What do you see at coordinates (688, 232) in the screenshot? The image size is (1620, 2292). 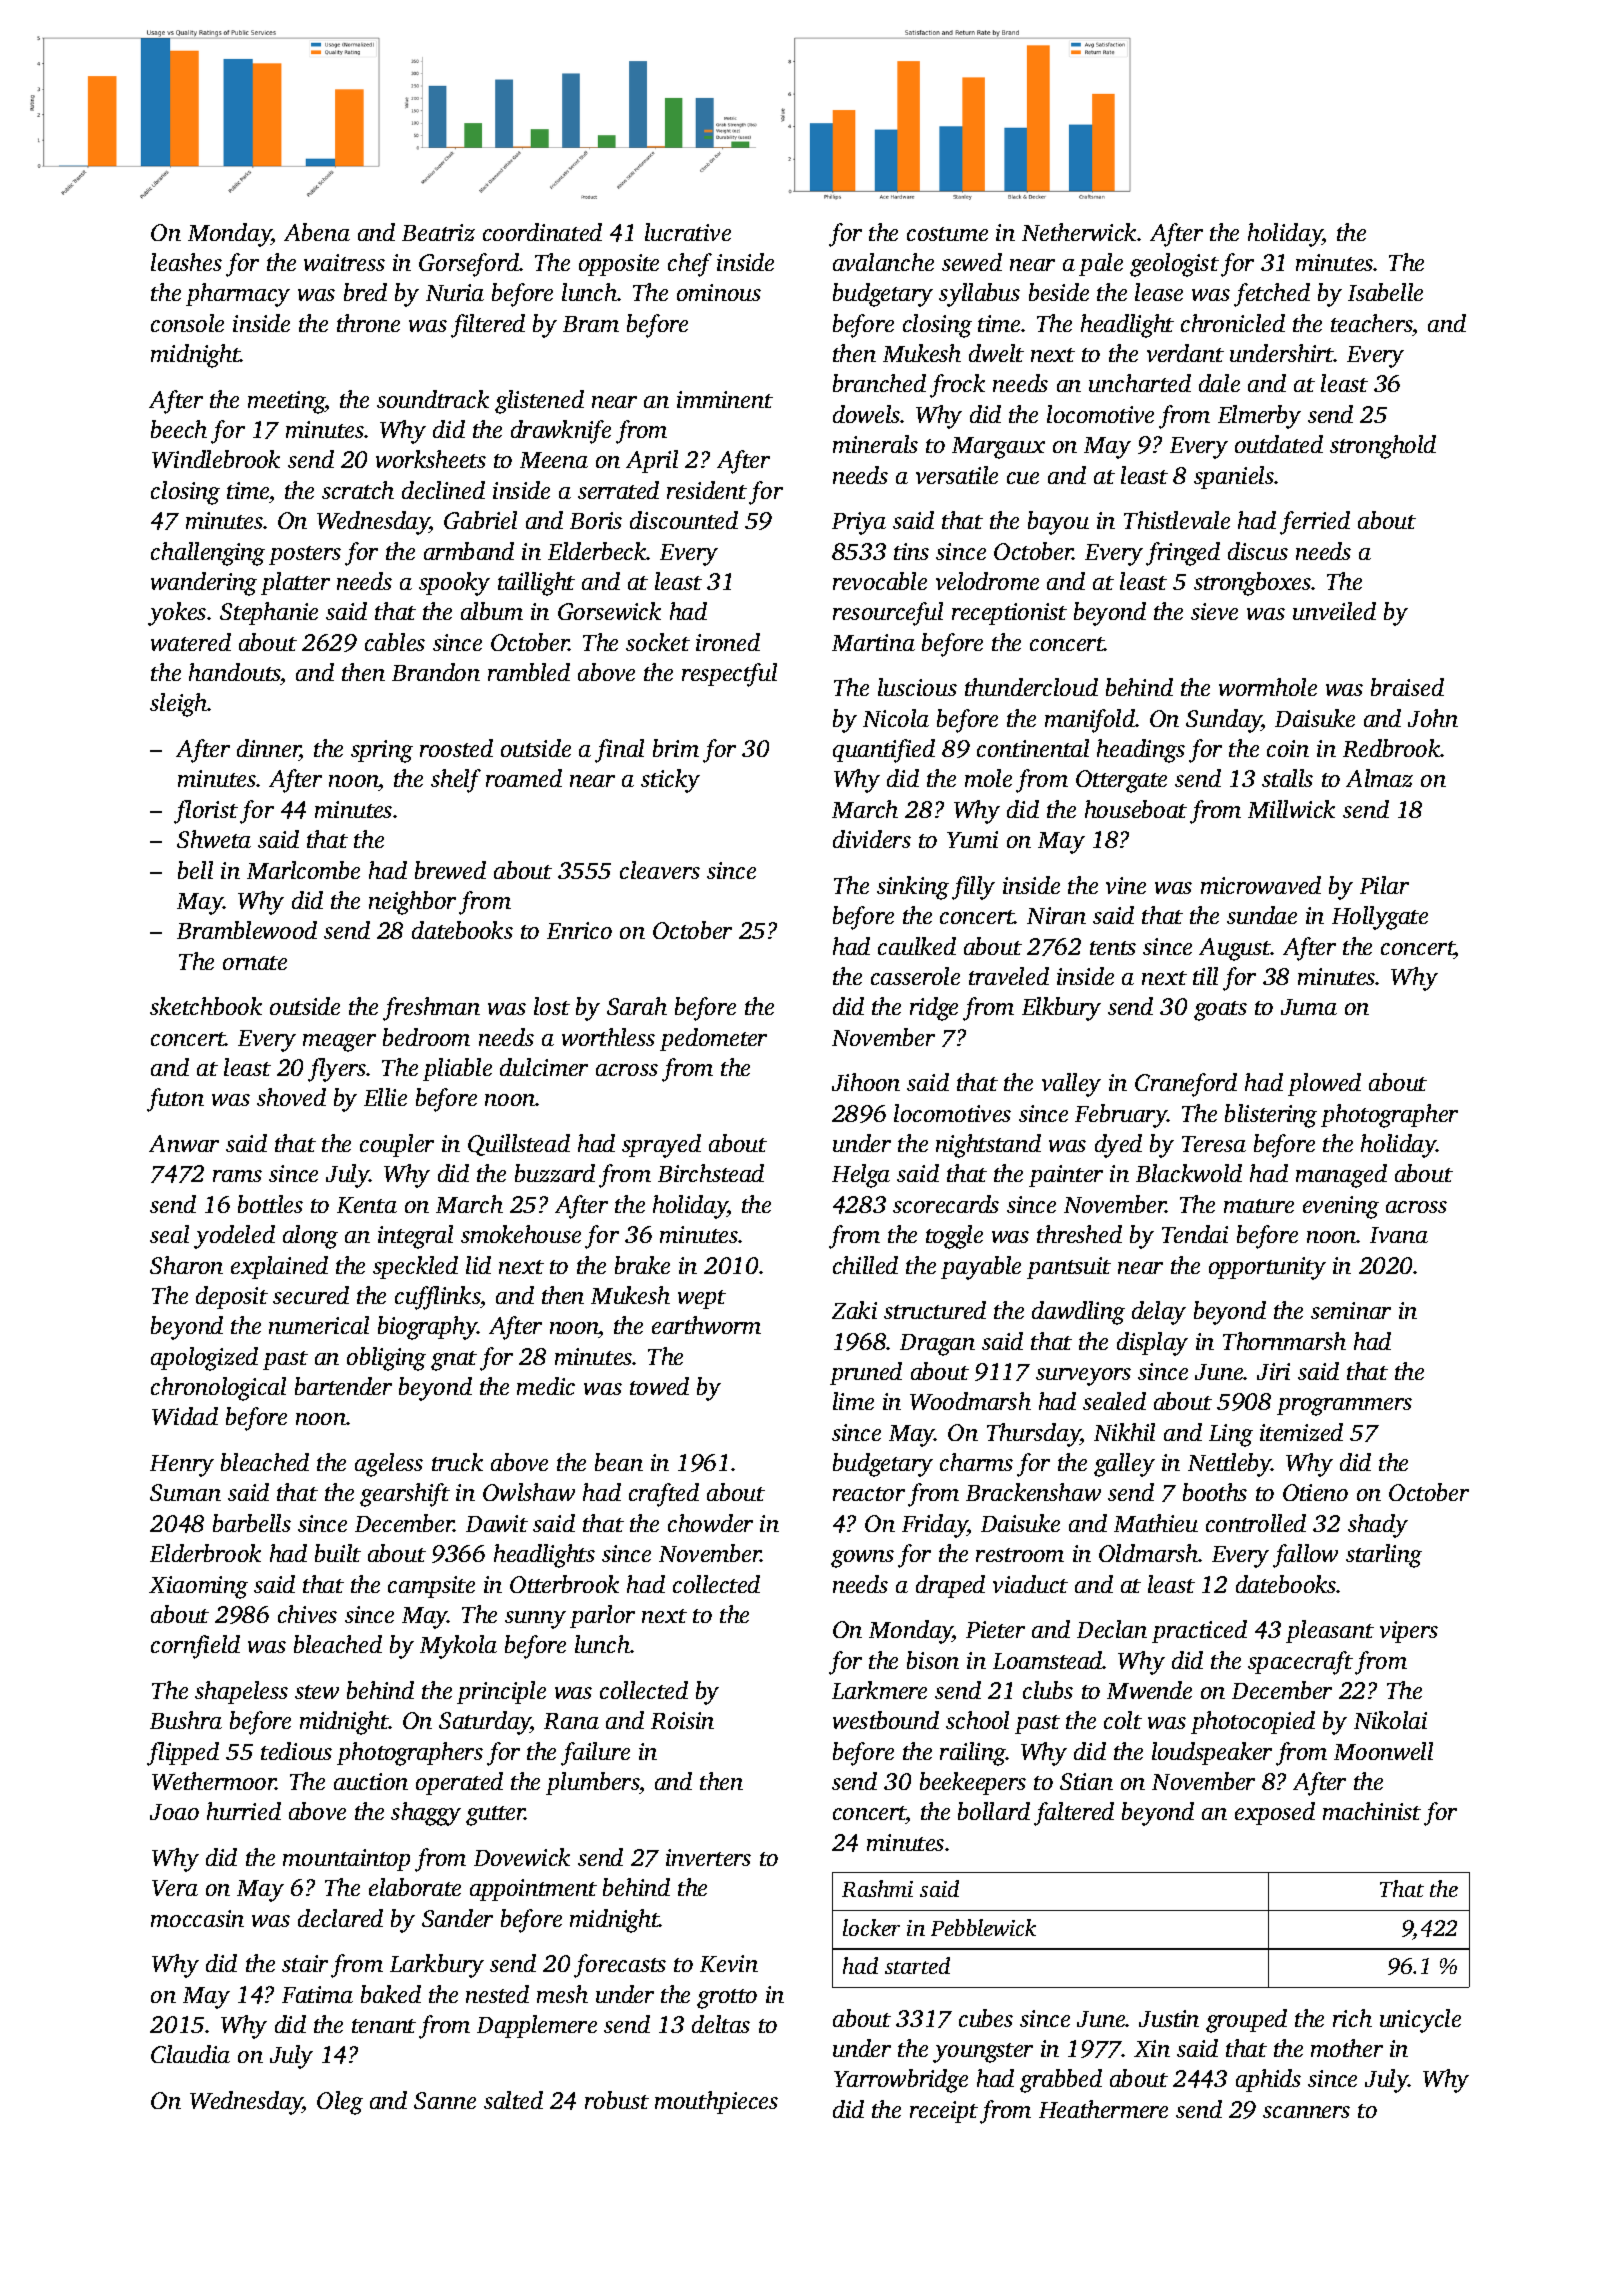 I see `lucrative` at bounding box center [688, 232].
